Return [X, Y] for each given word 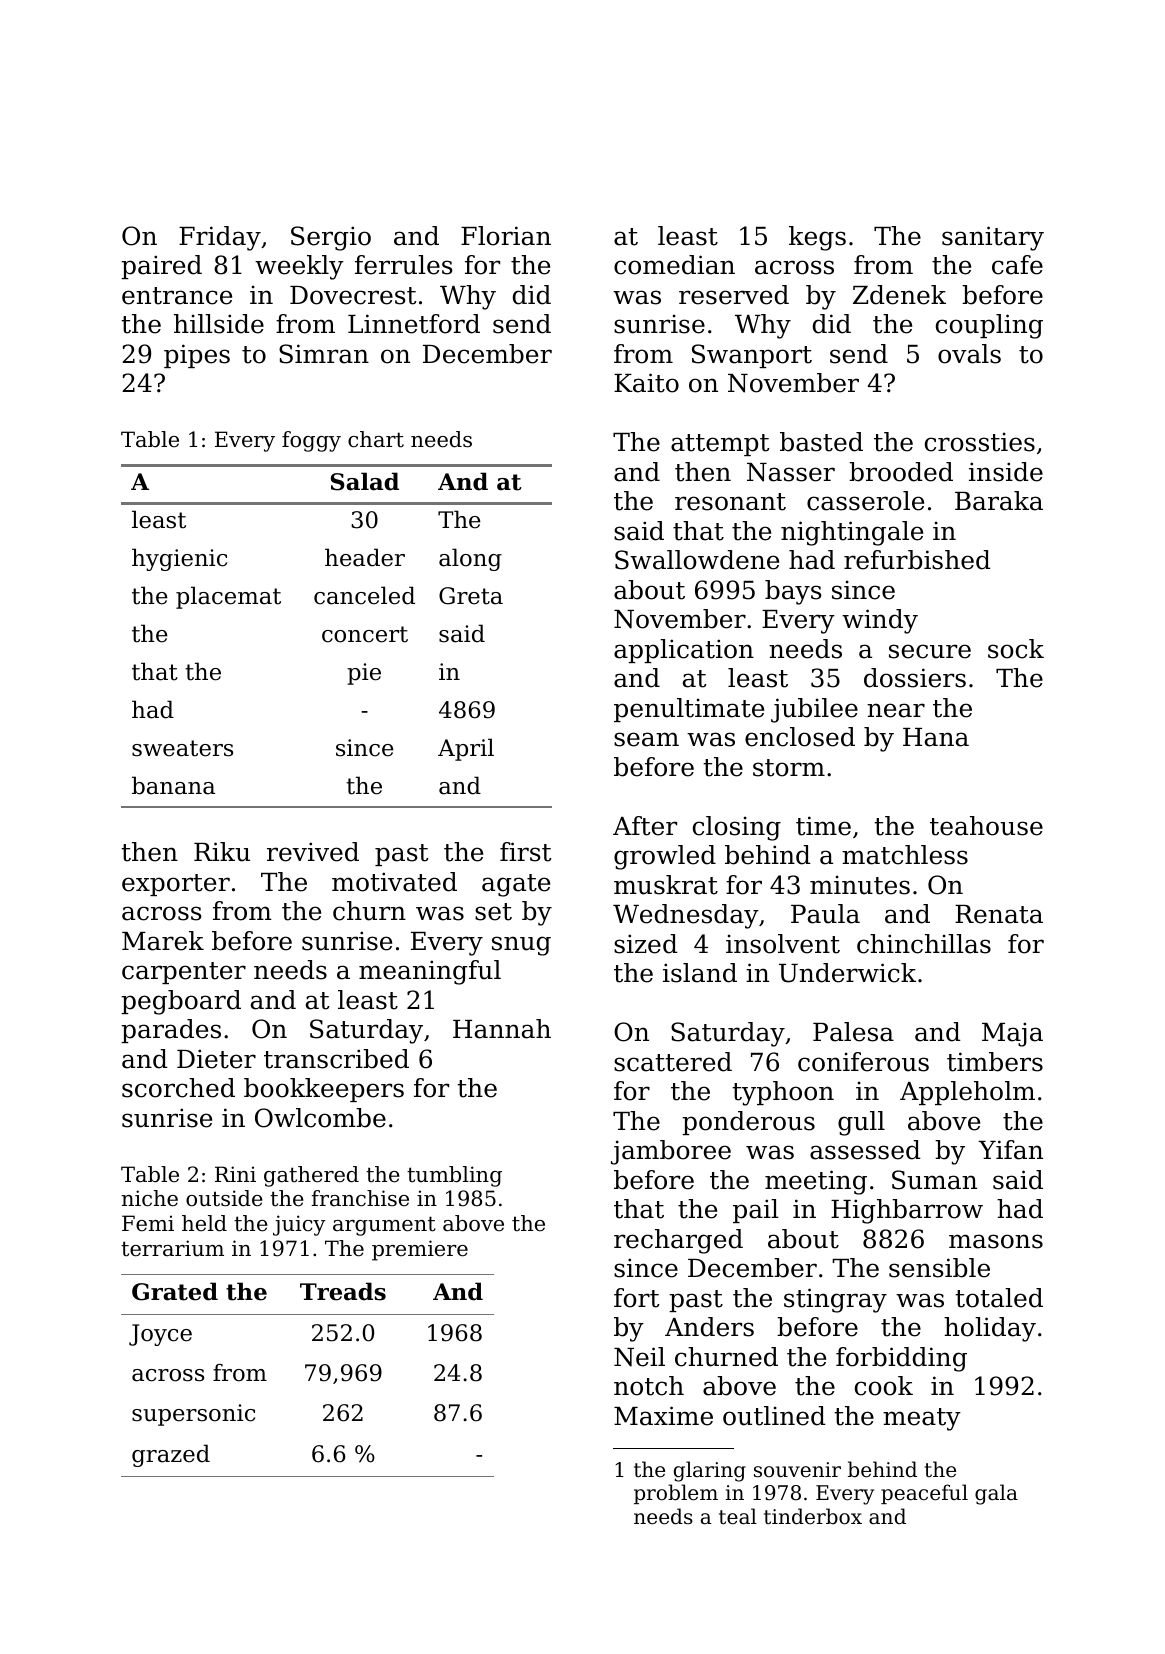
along [470, 559]
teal [738, 1516]
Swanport [752, 356]
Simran [324, 354]
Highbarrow [907, 1211]
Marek [163, 941]
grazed [171, 1455]
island [700, 973]
